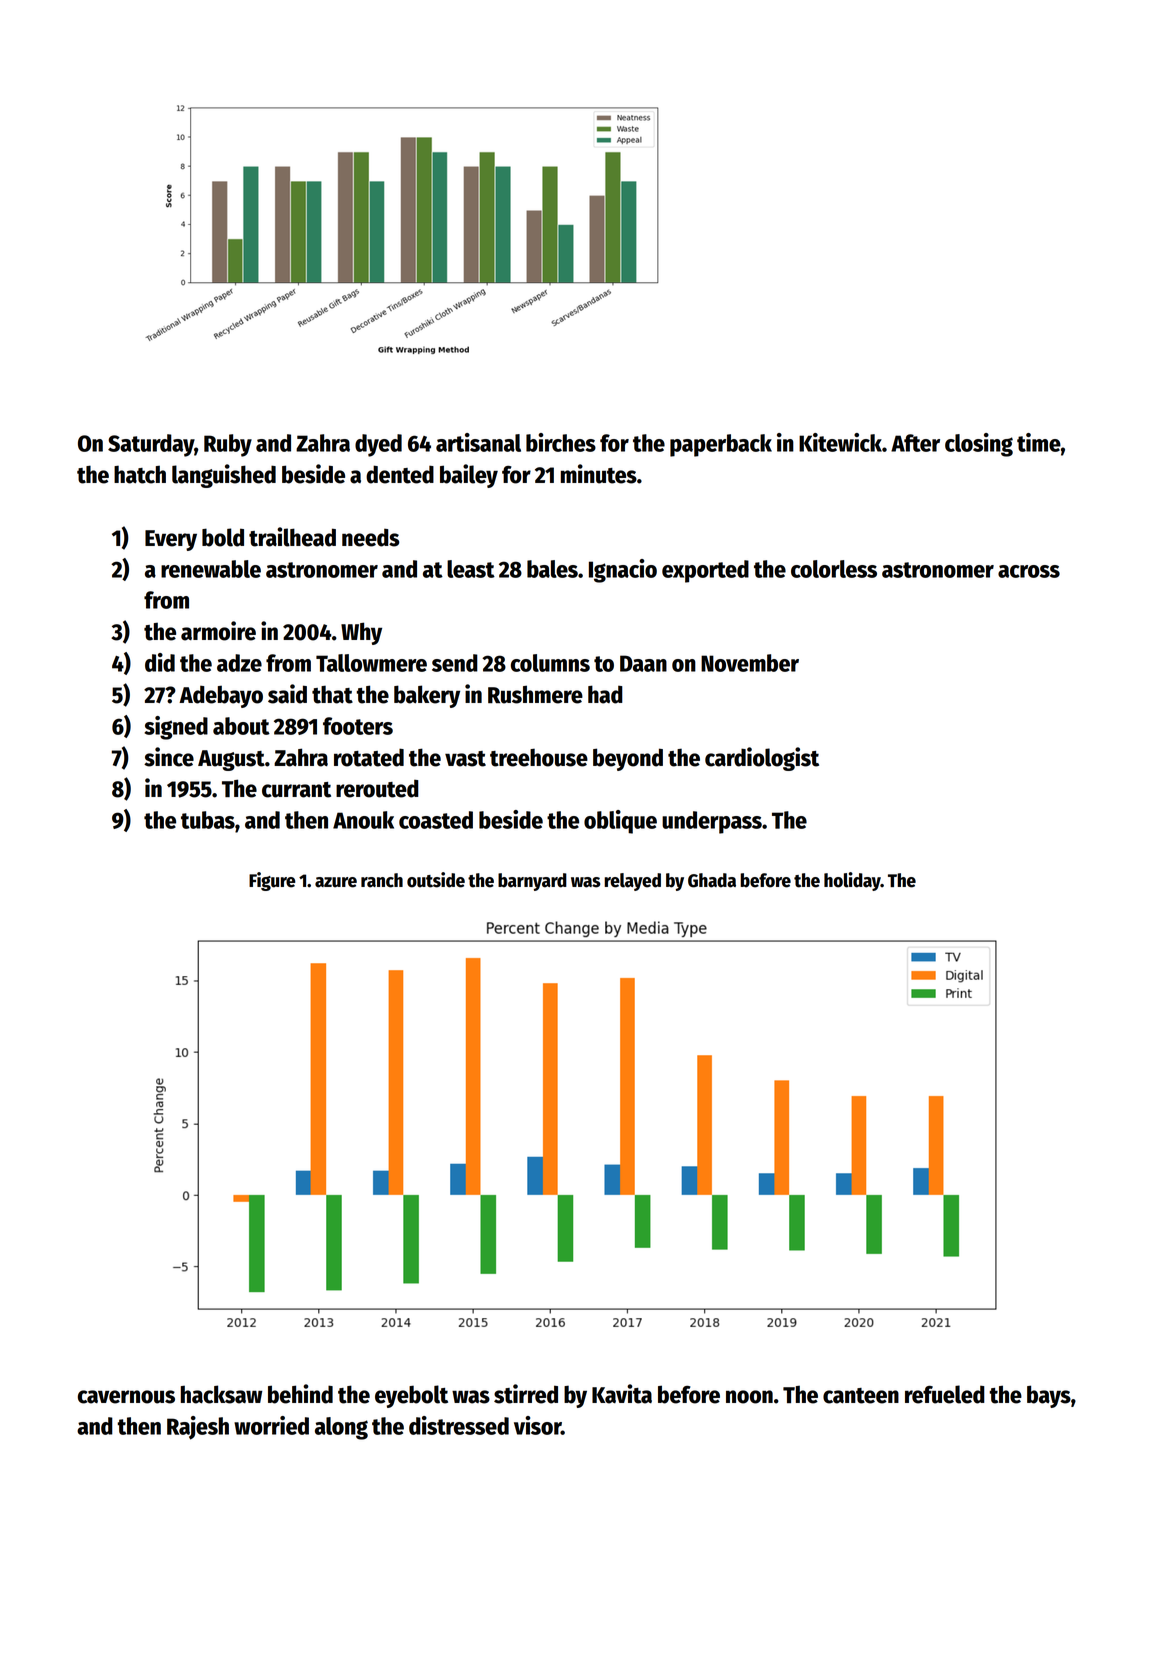  Describe the element at coordinates (762, 759) in the screenshot. I see `cardiologist` at that location.
